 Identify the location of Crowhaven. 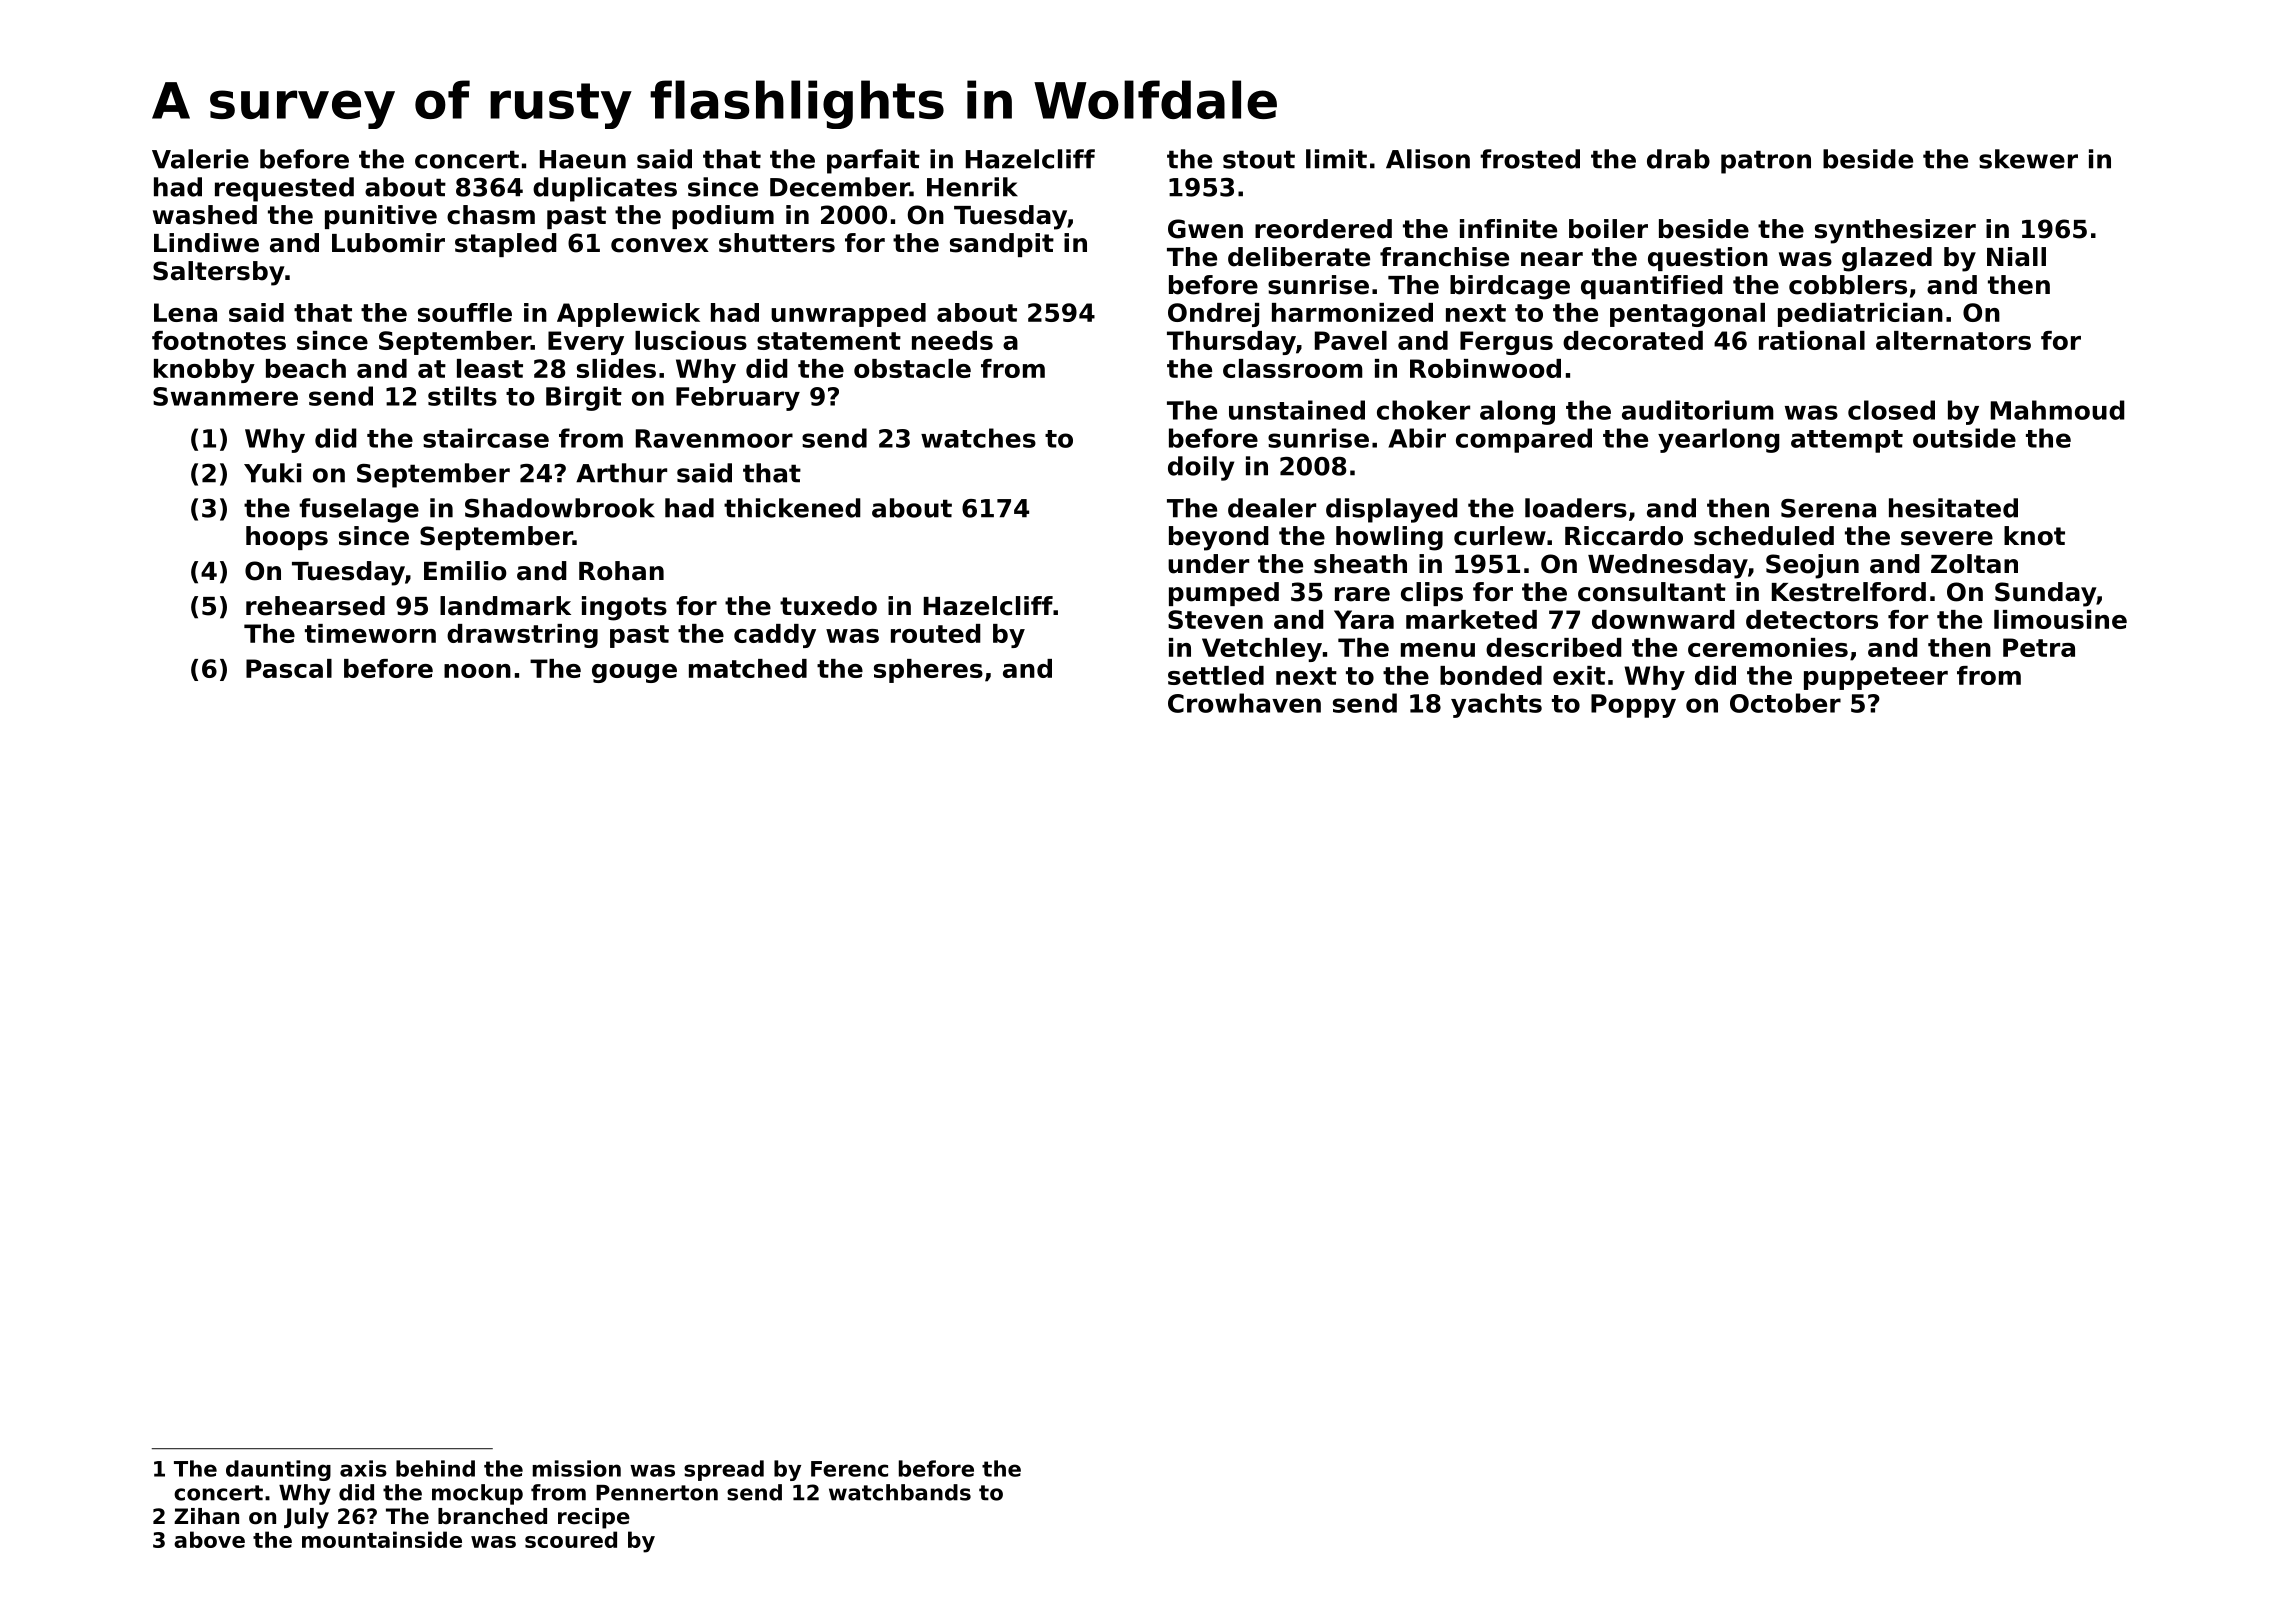
(1244, 703).
